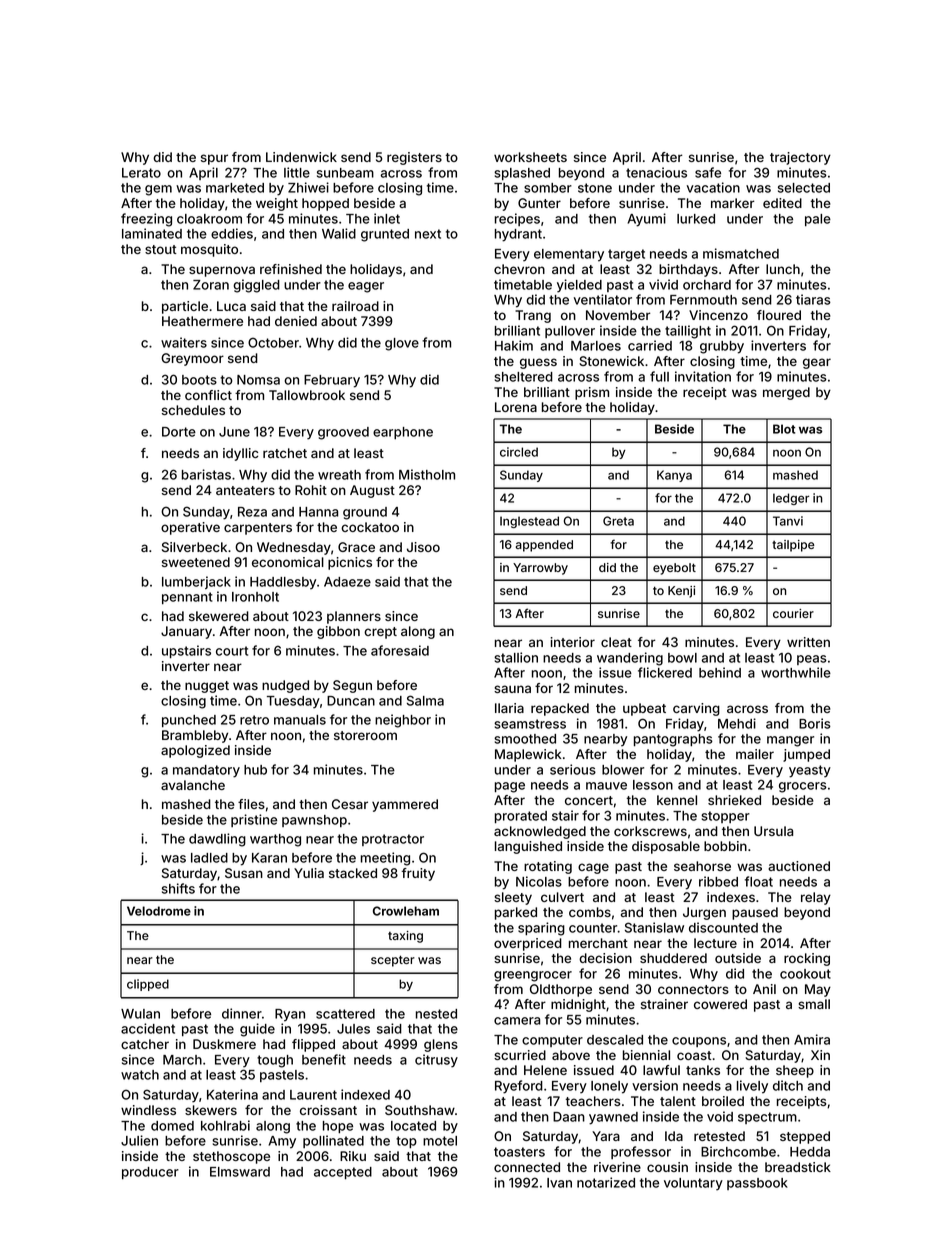 The width and height of the document is (952, 1233). I want to click on registers, so click(414, 158).
